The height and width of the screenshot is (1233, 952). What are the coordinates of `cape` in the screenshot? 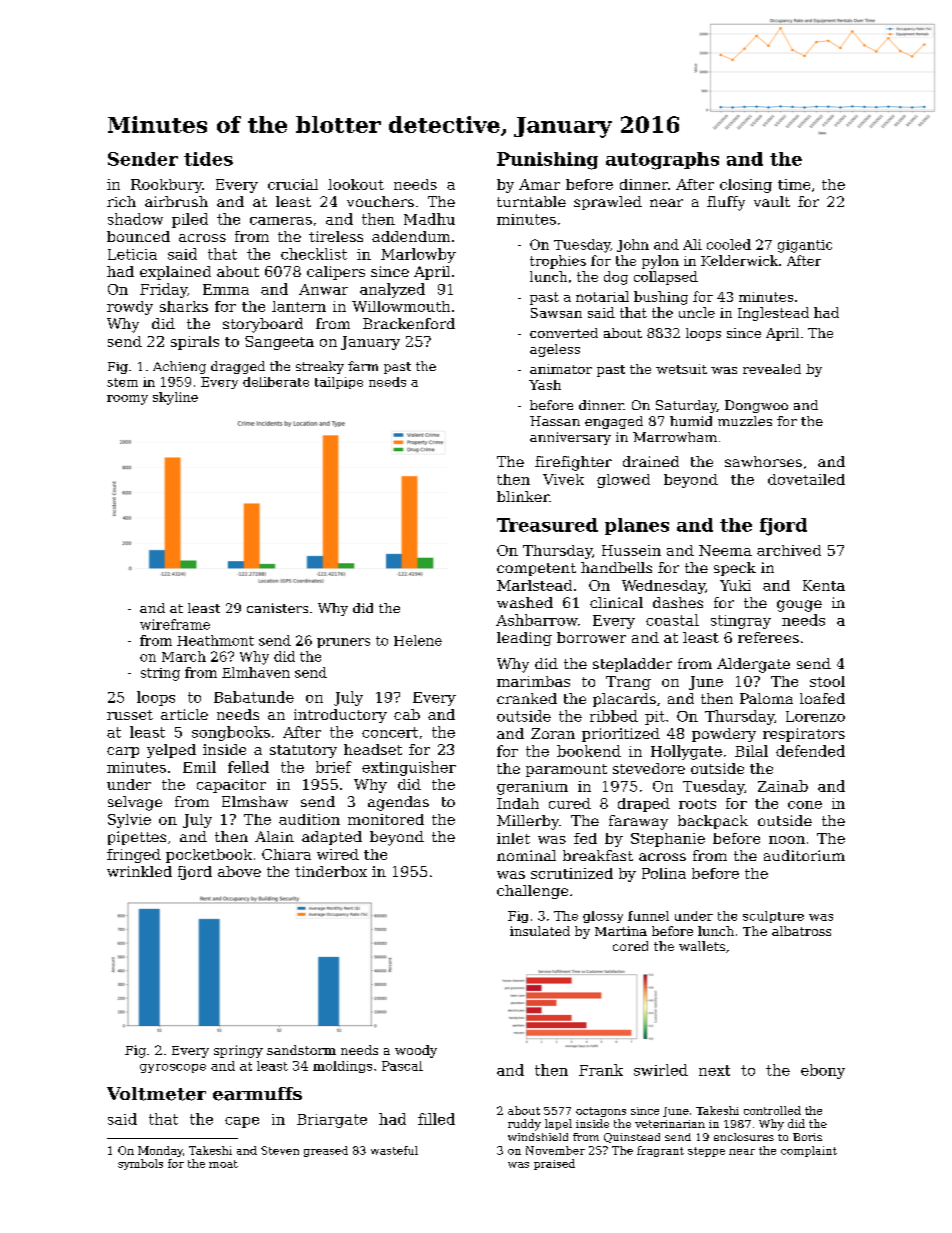 It's located at (242, 1122).
